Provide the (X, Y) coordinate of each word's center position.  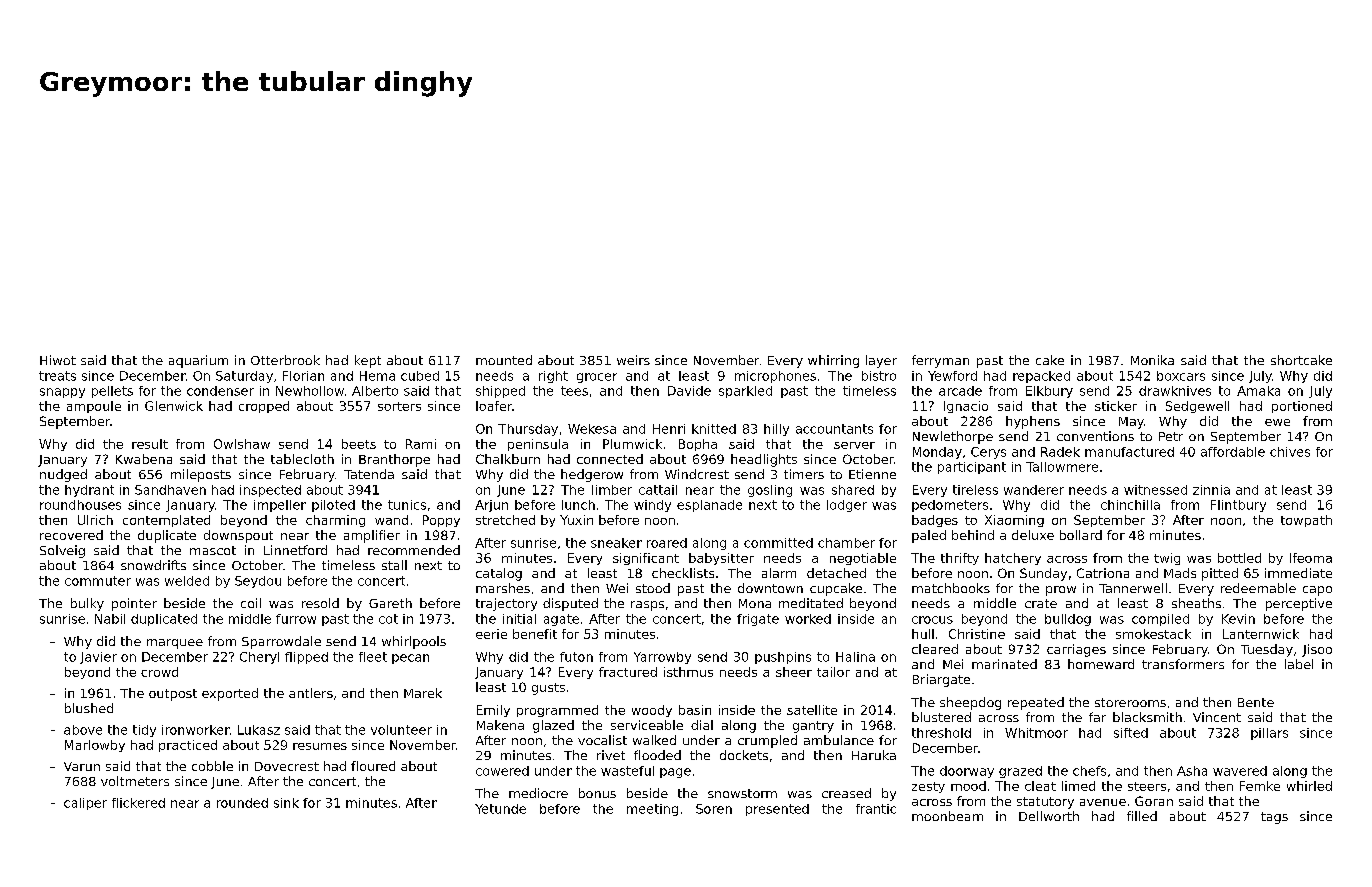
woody (652, 711)
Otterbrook (285, 360)
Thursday (528, 430)
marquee (175, 644)
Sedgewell (1197, 407)
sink (286, 803)
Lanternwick (1261, 634)
